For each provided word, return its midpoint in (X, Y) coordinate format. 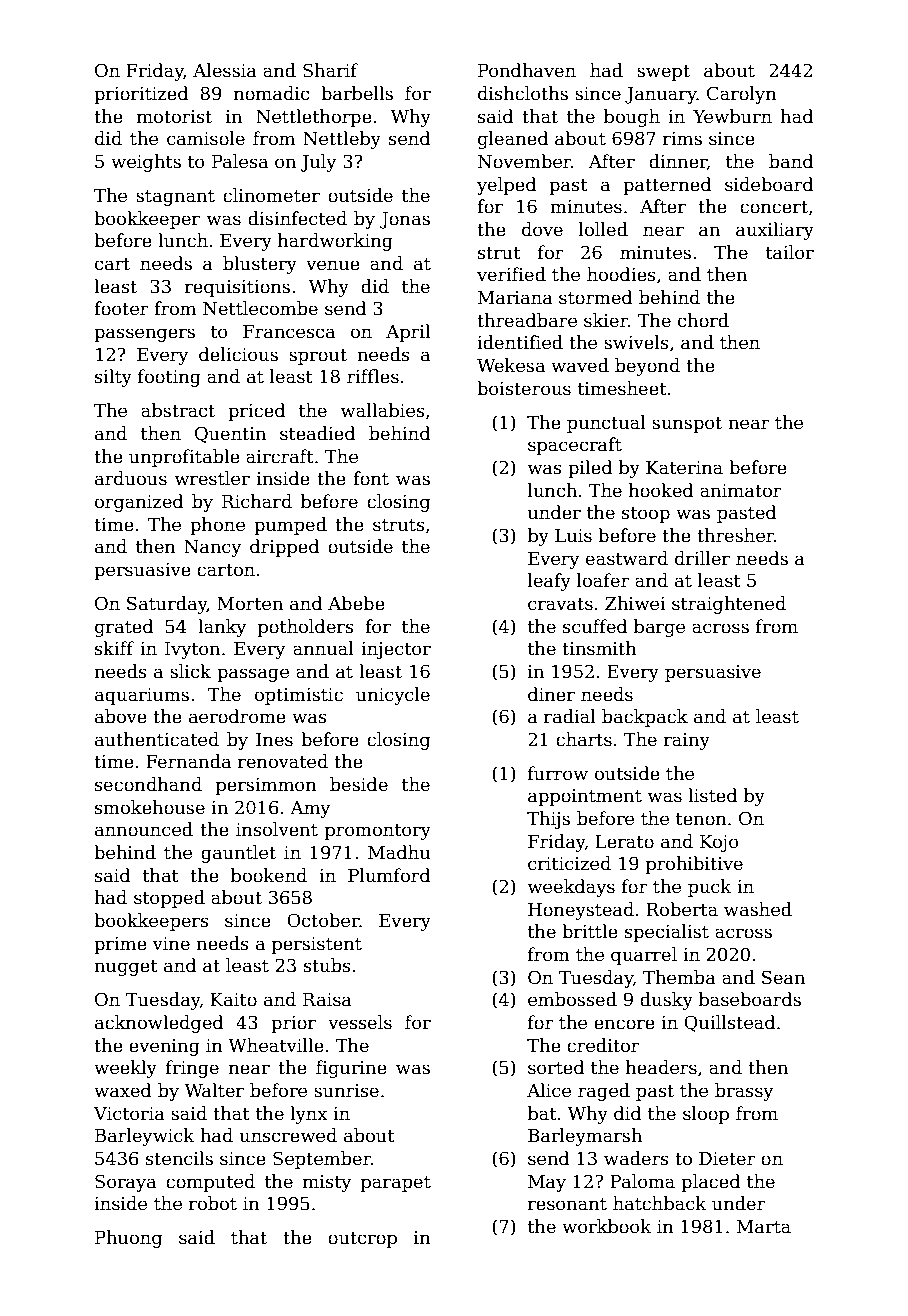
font (371, 478)
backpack (645, 718)
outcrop (362, 1240)
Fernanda (188, 761)
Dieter (727, 1159)
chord (703, 320)
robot (213, 1203)
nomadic (271, 93)
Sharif (330, 70)
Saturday (167, 605)
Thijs (548, 820)
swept (663, 73)
